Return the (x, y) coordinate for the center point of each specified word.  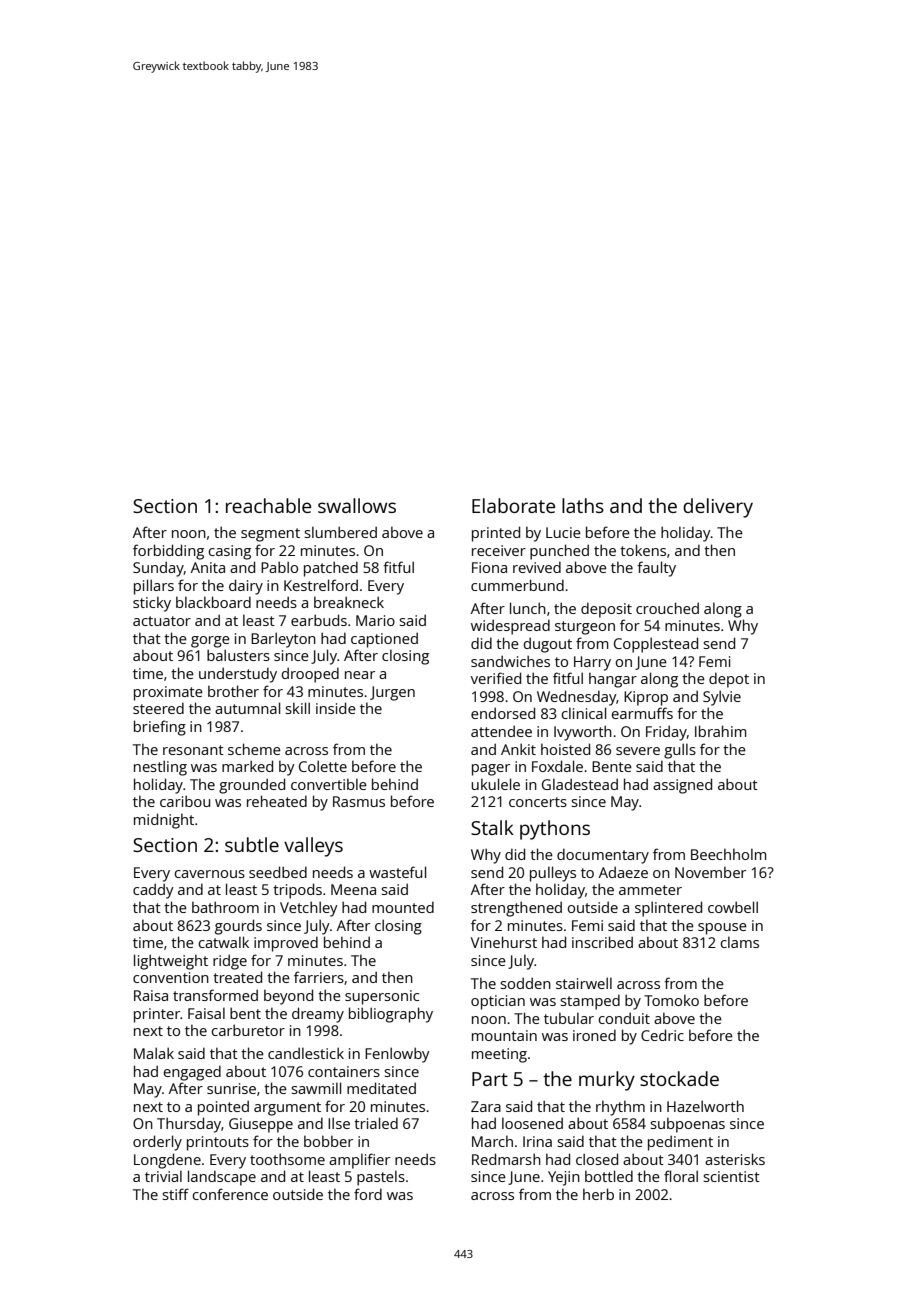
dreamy (318, 1015)
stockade (679, 1078)
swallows (357, 505)
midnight (164, 821)
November (710, 872)
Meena (353, 889)
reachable (268, 505)
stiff (175, 1194)
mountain (504, 1035)
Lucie (563, 532)
